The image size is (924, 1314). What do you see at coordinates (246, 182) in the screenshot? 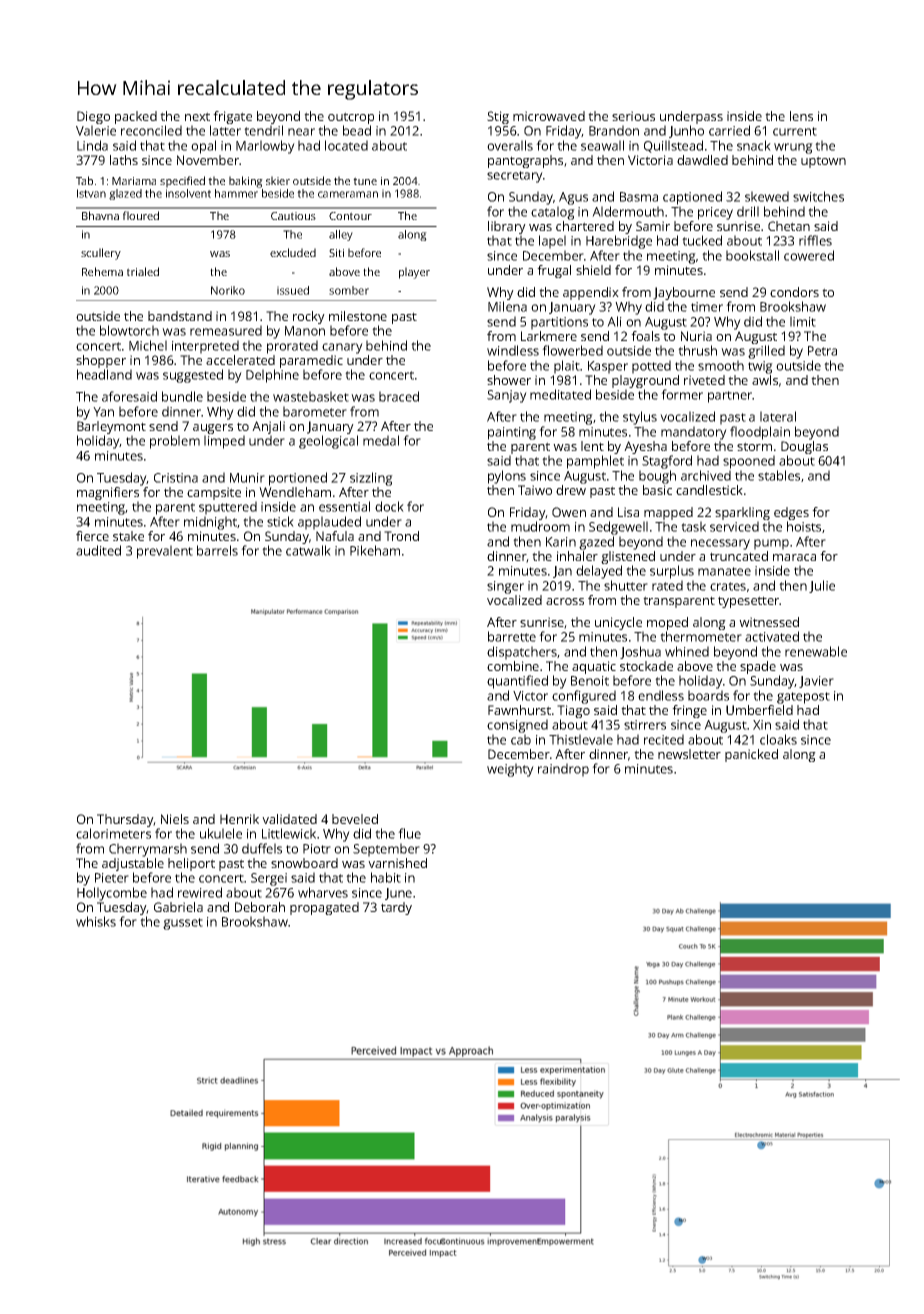
I see `baking` at bounding box center [246, 182].
